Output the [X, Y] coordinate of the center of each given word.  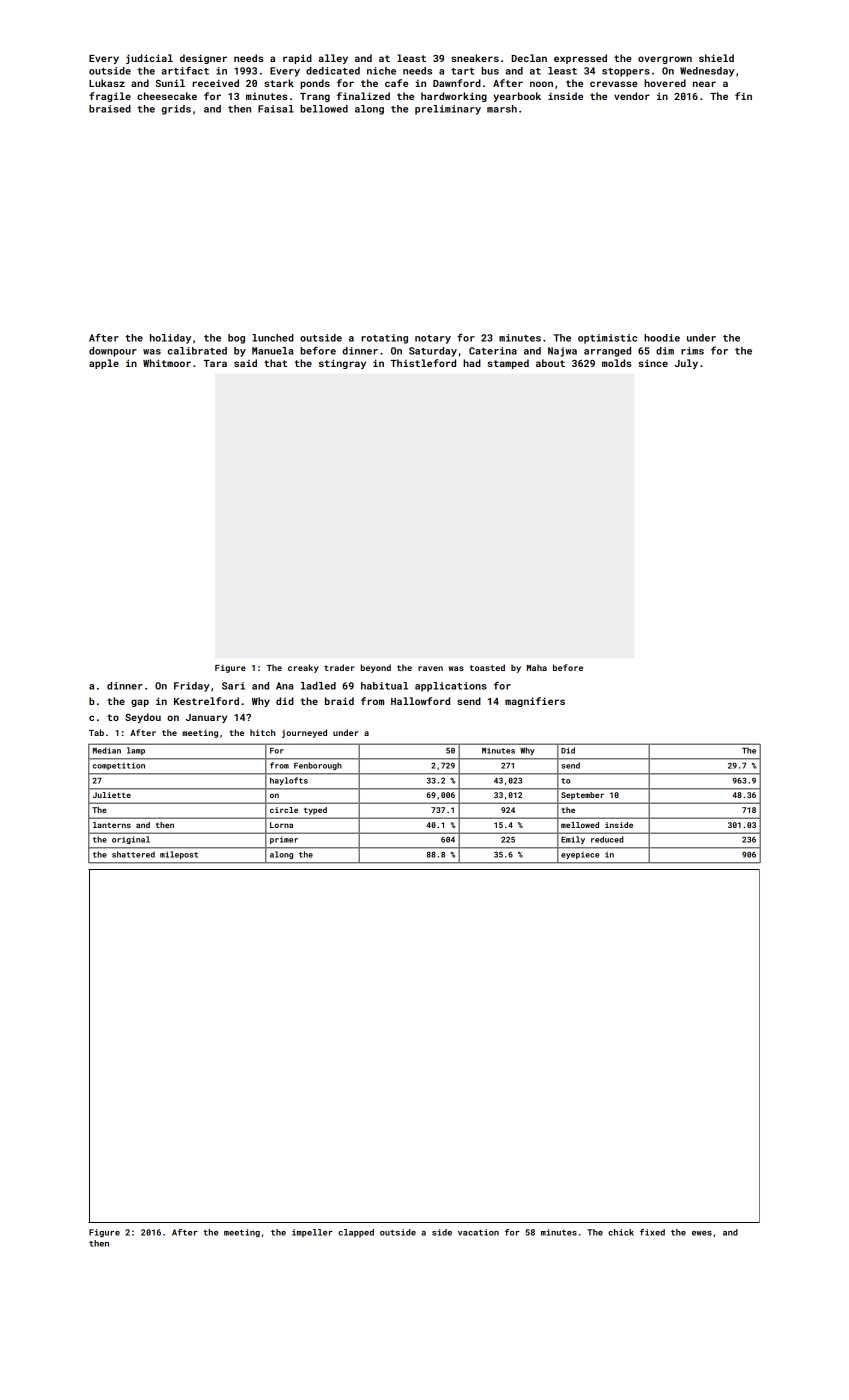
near [704, 84]
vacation [478, 1232]
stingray [342, 364]
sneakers [475, 58]
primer [284, 840]
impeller [312, 1233]
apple [104, 364]
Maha [537, 667]
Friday [192, 687]
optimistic [607, 339]
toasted [487, 667]
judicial [149, 59]
